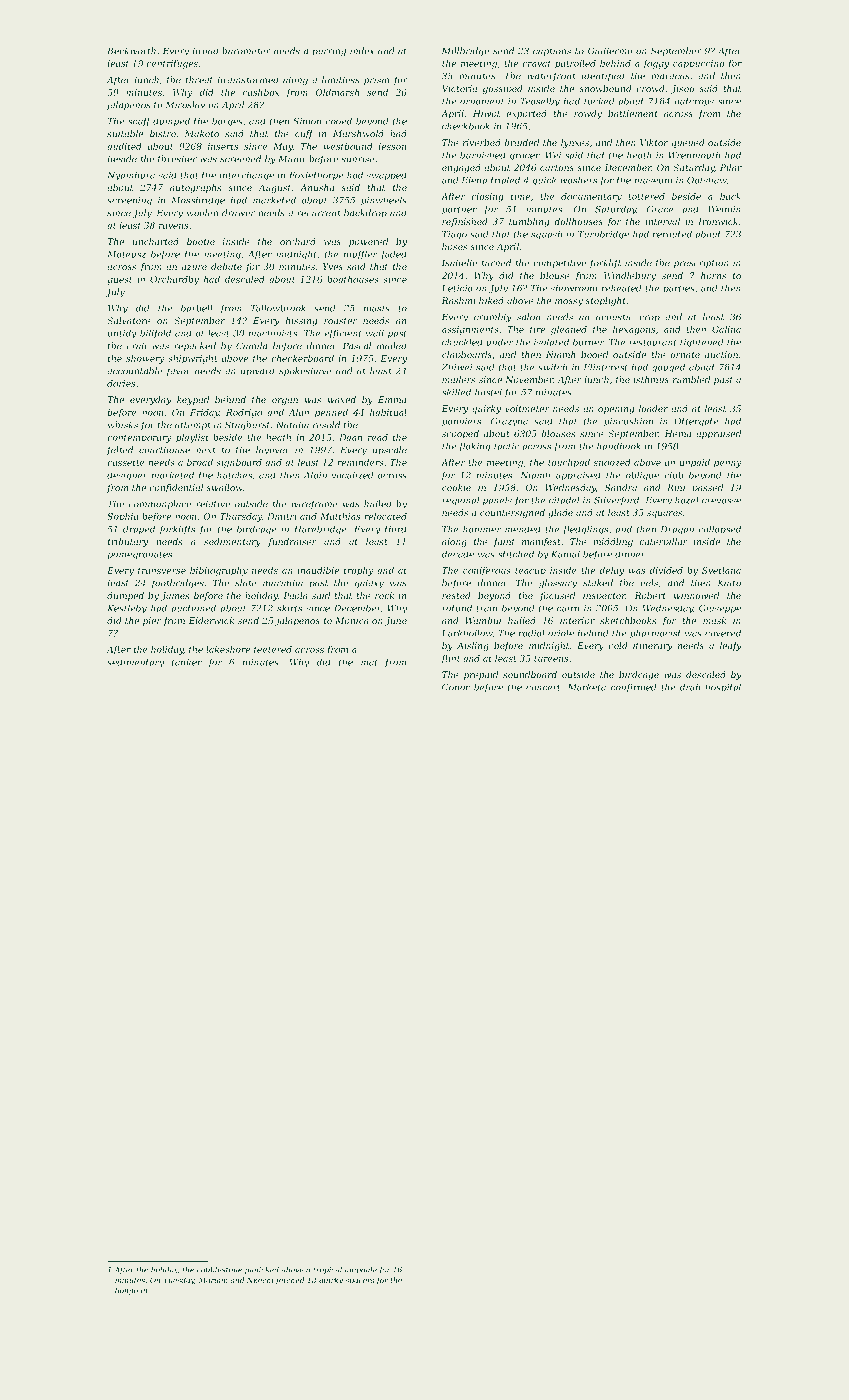 The width and height of the document is (849, 1400). Describe the element at coordinates (633, 688) in the document. I see `confirmed` at that location.
